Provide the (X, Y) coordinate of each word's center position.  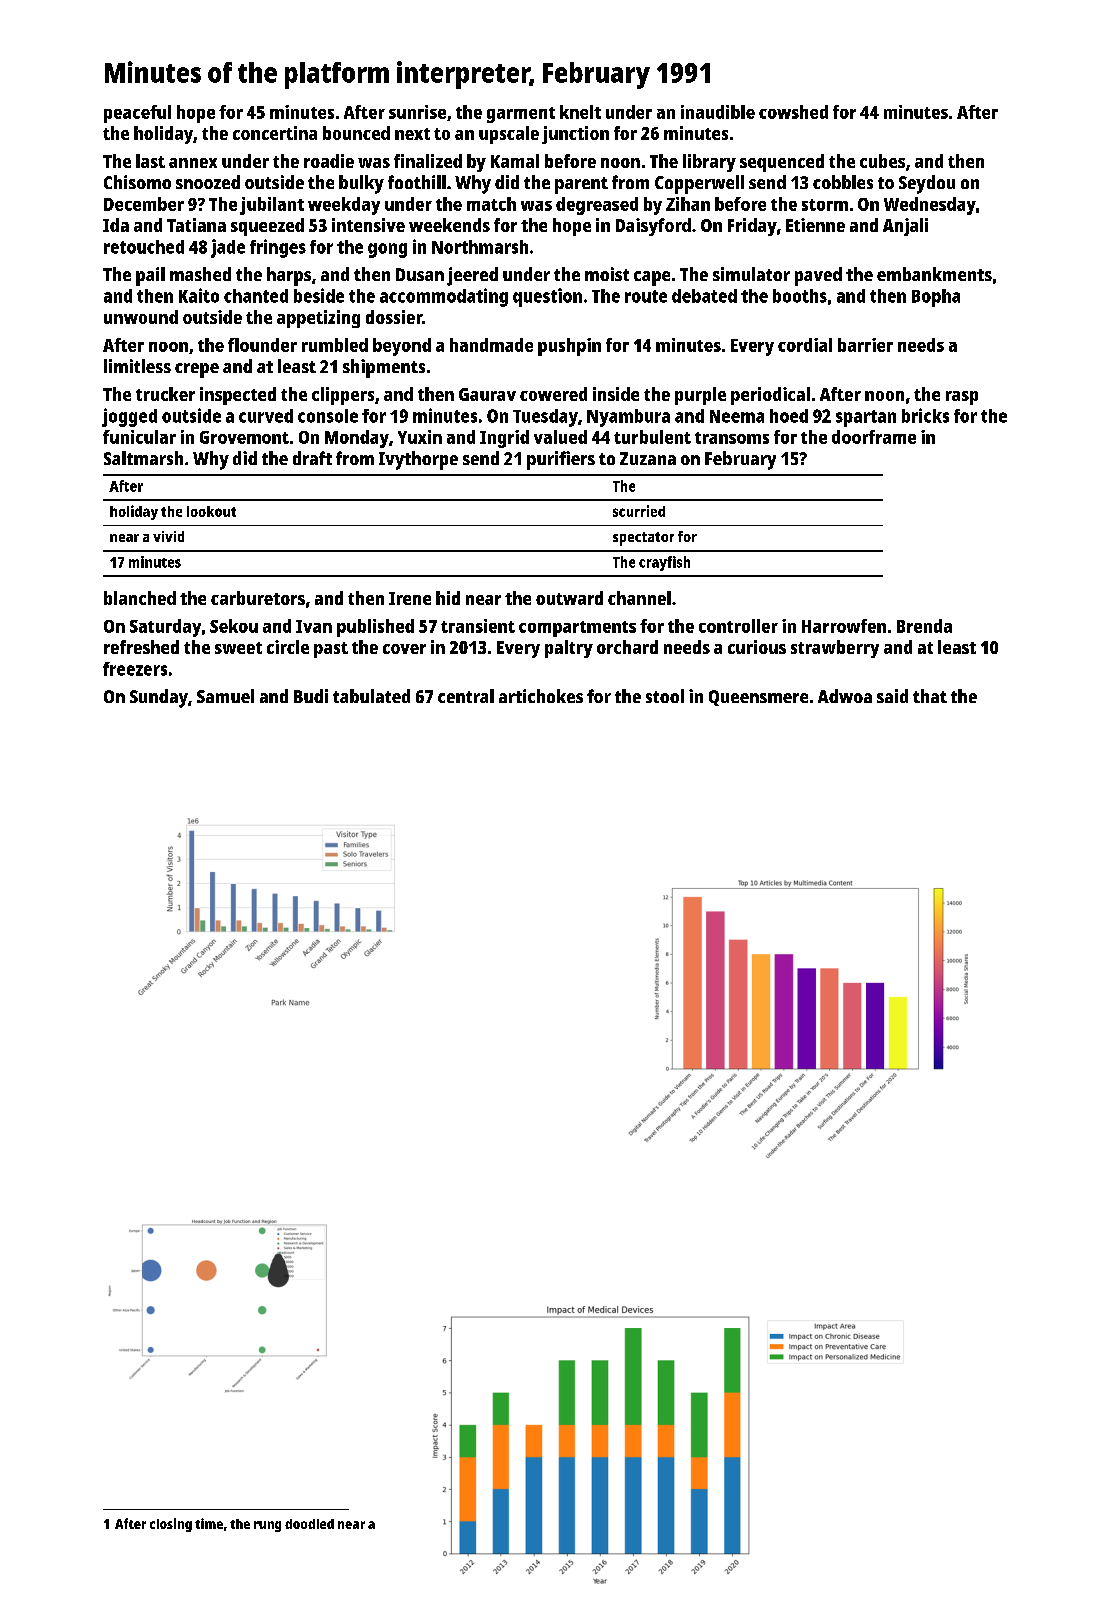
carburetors (258, 598)
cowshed (793, 112)
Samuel (225, 696)
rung (267, 1526)
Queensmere (758, 698)
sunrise (417, 112)
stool (665, 696)
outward (569, 598)
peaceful (137, 114)
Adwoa (845, 696)
